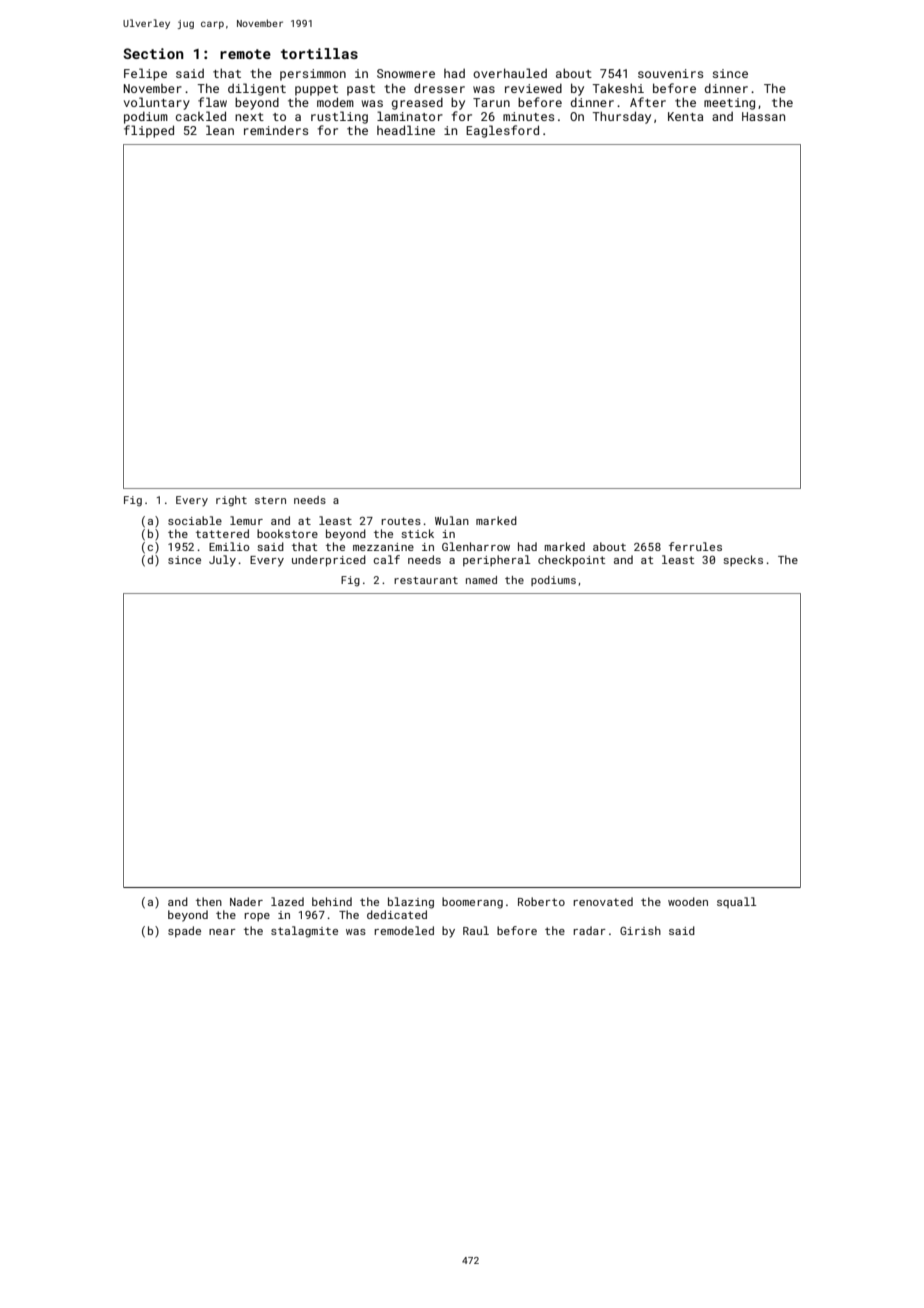 Image resolution: width=924 pixels, height=1308 pixels. Describe the element at coordinates (640, 930) in the screenshot. I see `Girish` at that location.
